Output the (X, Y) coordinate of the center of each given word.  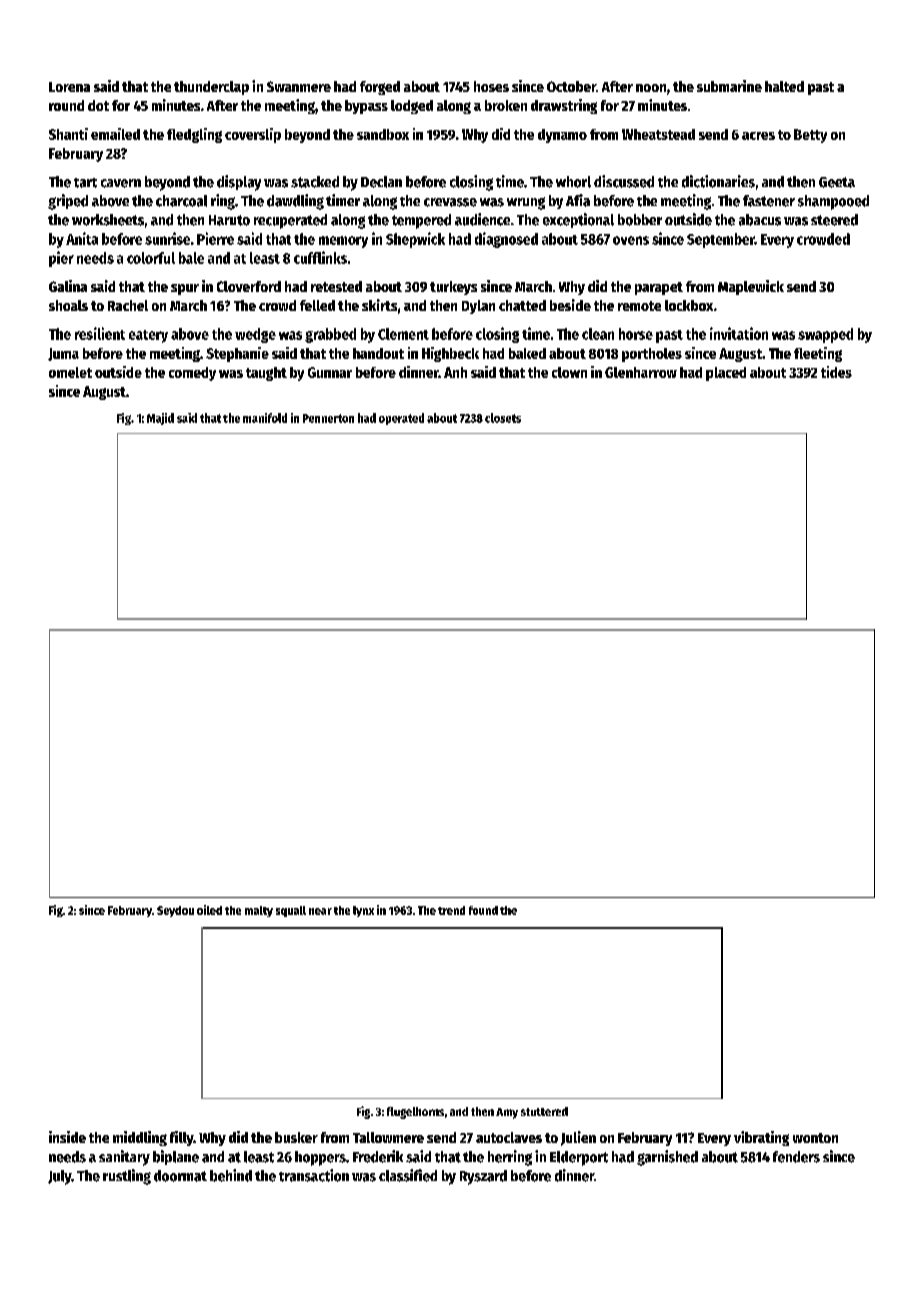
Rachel (128, 305)
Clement (403, 334)
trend (451, 910)
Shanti (68, 134)
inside (67, 1137)
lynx (363, 911)
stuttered (544, 1111)
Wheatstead (658, 134)
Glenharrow (641, 372)
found (483, 910)
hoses (491, 86)
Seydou (175, 911)
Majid (160, 419)
